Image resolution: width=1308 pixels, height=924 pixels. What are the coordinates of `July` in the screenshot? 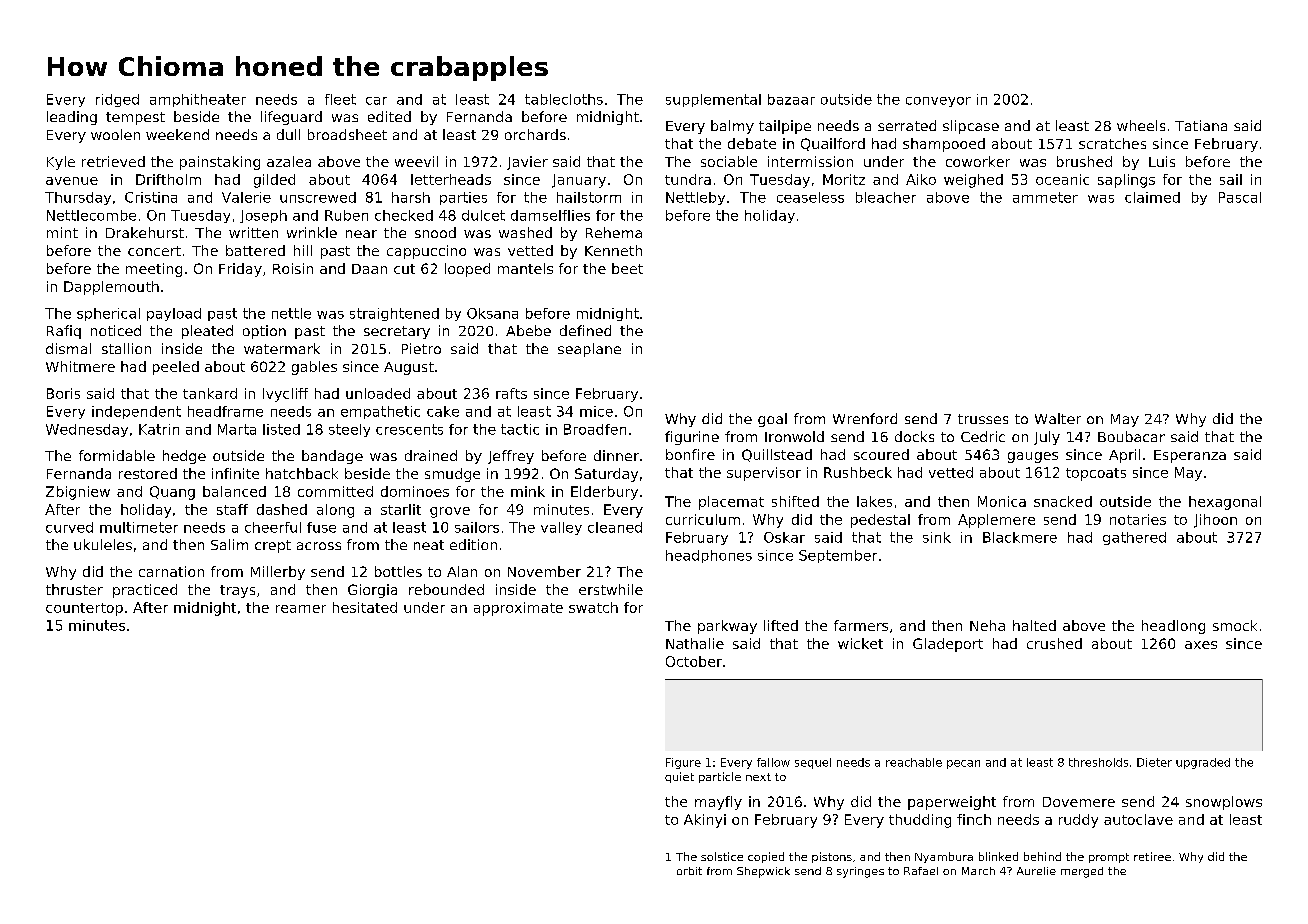 It's located at (1047, 438).
